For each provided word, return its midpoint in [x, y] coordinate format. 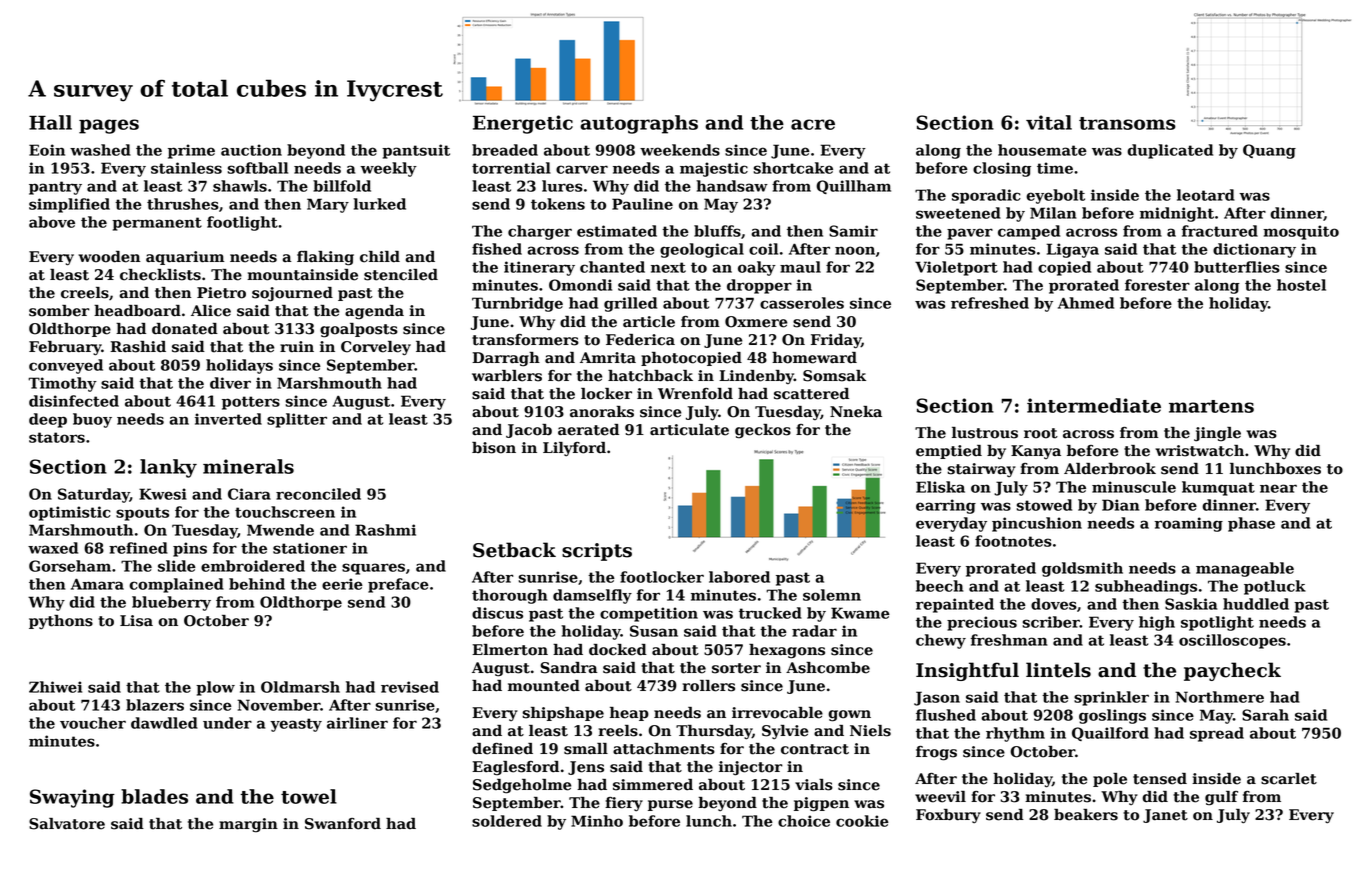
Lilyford [574, 449]
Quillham [853, 187]
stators [57, 437]
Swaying [72, 798]
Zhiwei [55, 687]
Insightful [967, 671]
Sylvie [785, 732]
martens [1211, 406]
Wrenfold [695, 394]
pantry [55, 188]
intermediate [1094, 405]
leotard [1206, 195]
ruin [297, 347]
